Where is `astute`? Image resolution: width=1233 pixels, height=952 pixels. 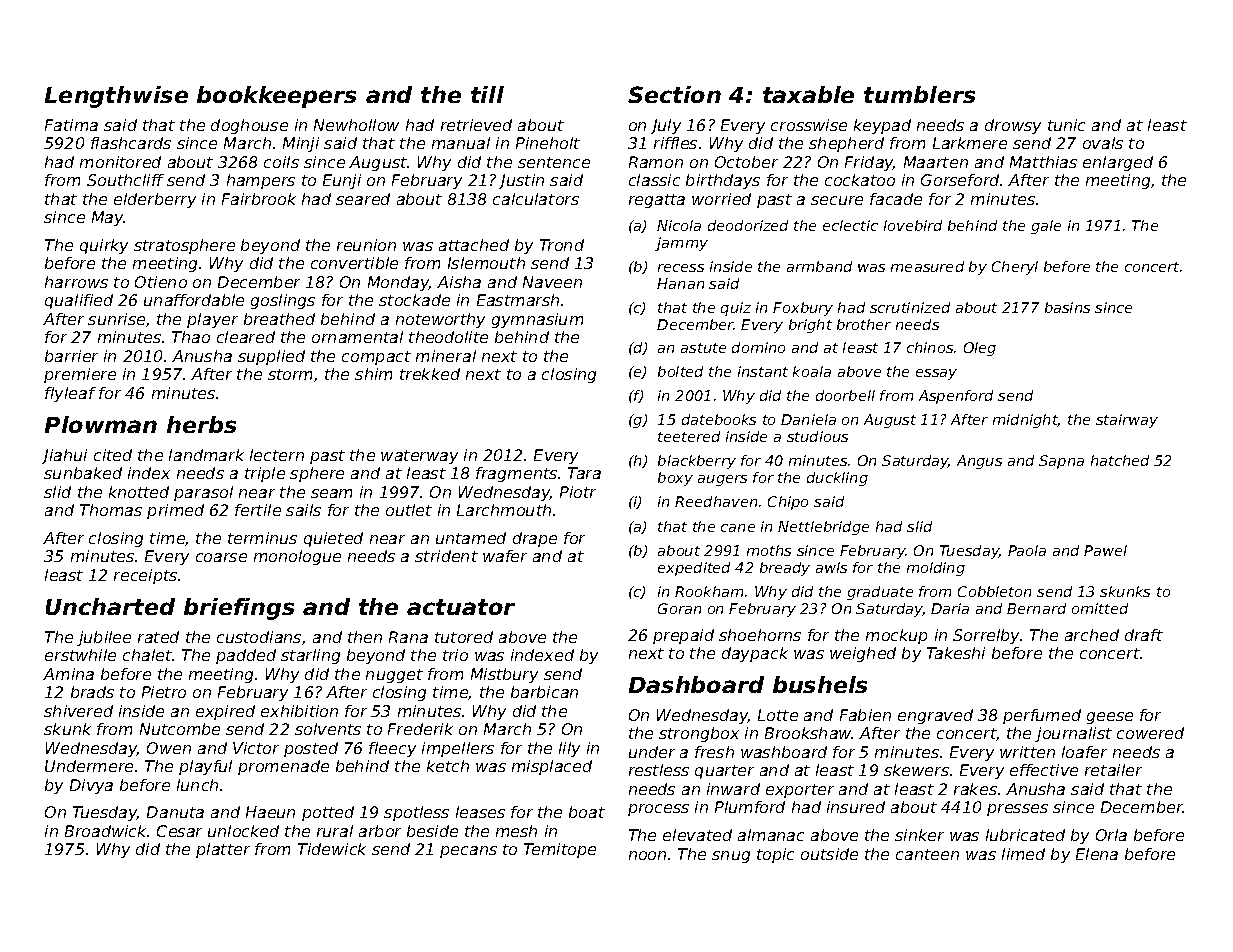
astute is located at coordinates (703, 348).
